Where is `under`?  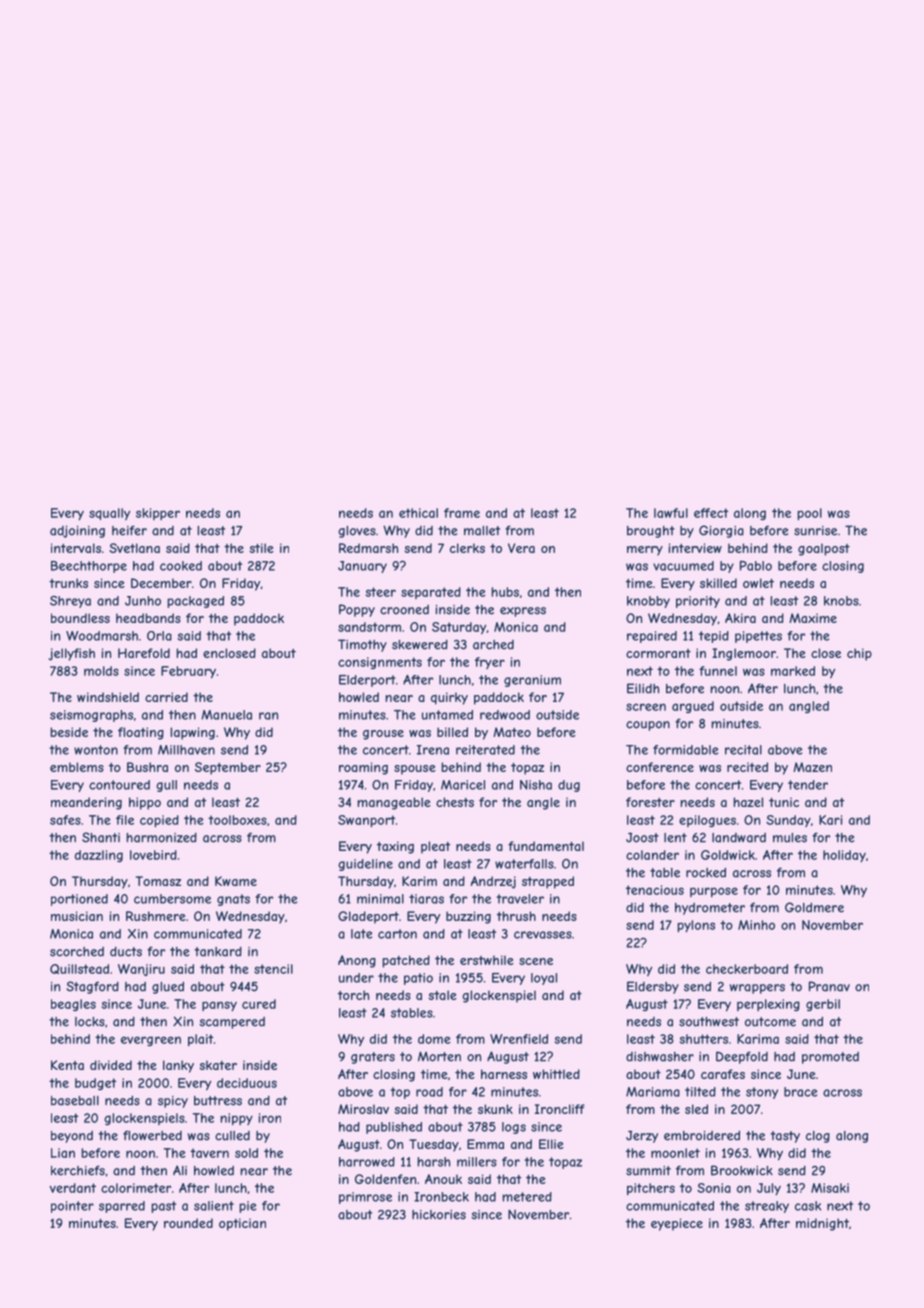
under is located at coordinates (356, 978).
